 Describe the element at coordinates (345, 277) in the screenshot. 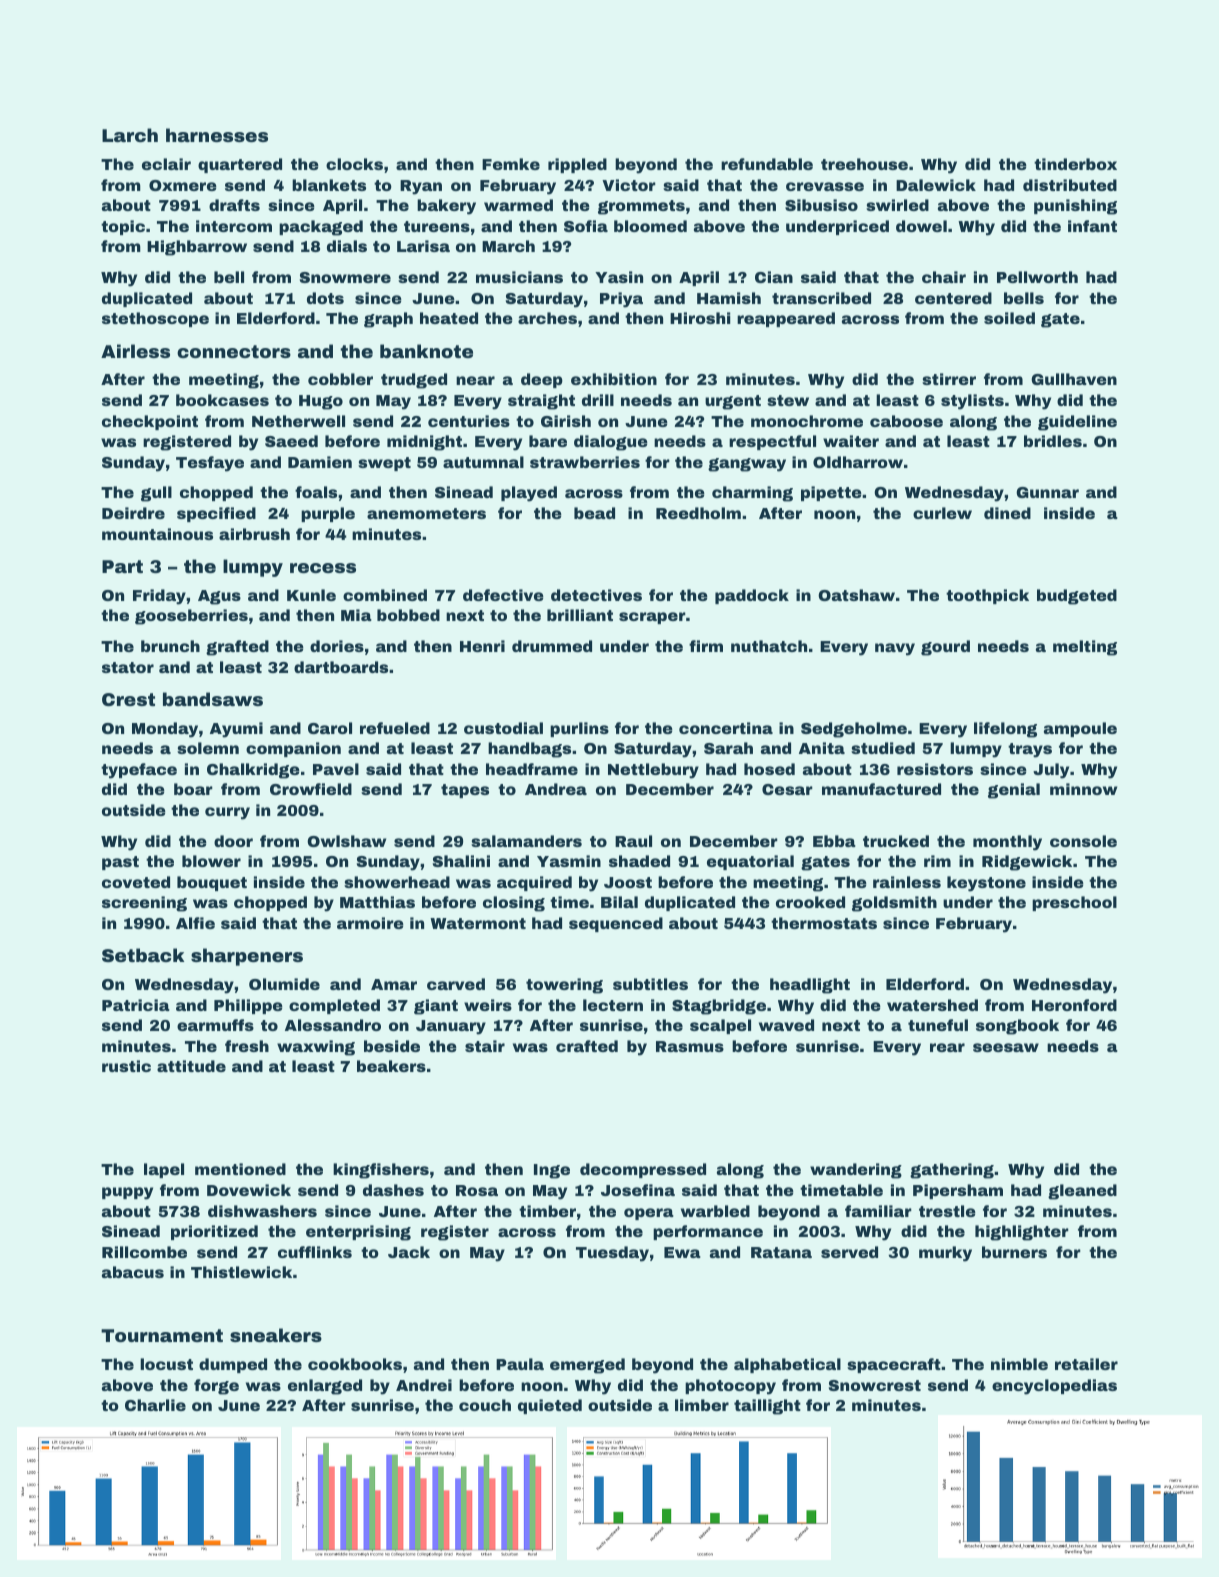

I see `Snowmere` at that location.
